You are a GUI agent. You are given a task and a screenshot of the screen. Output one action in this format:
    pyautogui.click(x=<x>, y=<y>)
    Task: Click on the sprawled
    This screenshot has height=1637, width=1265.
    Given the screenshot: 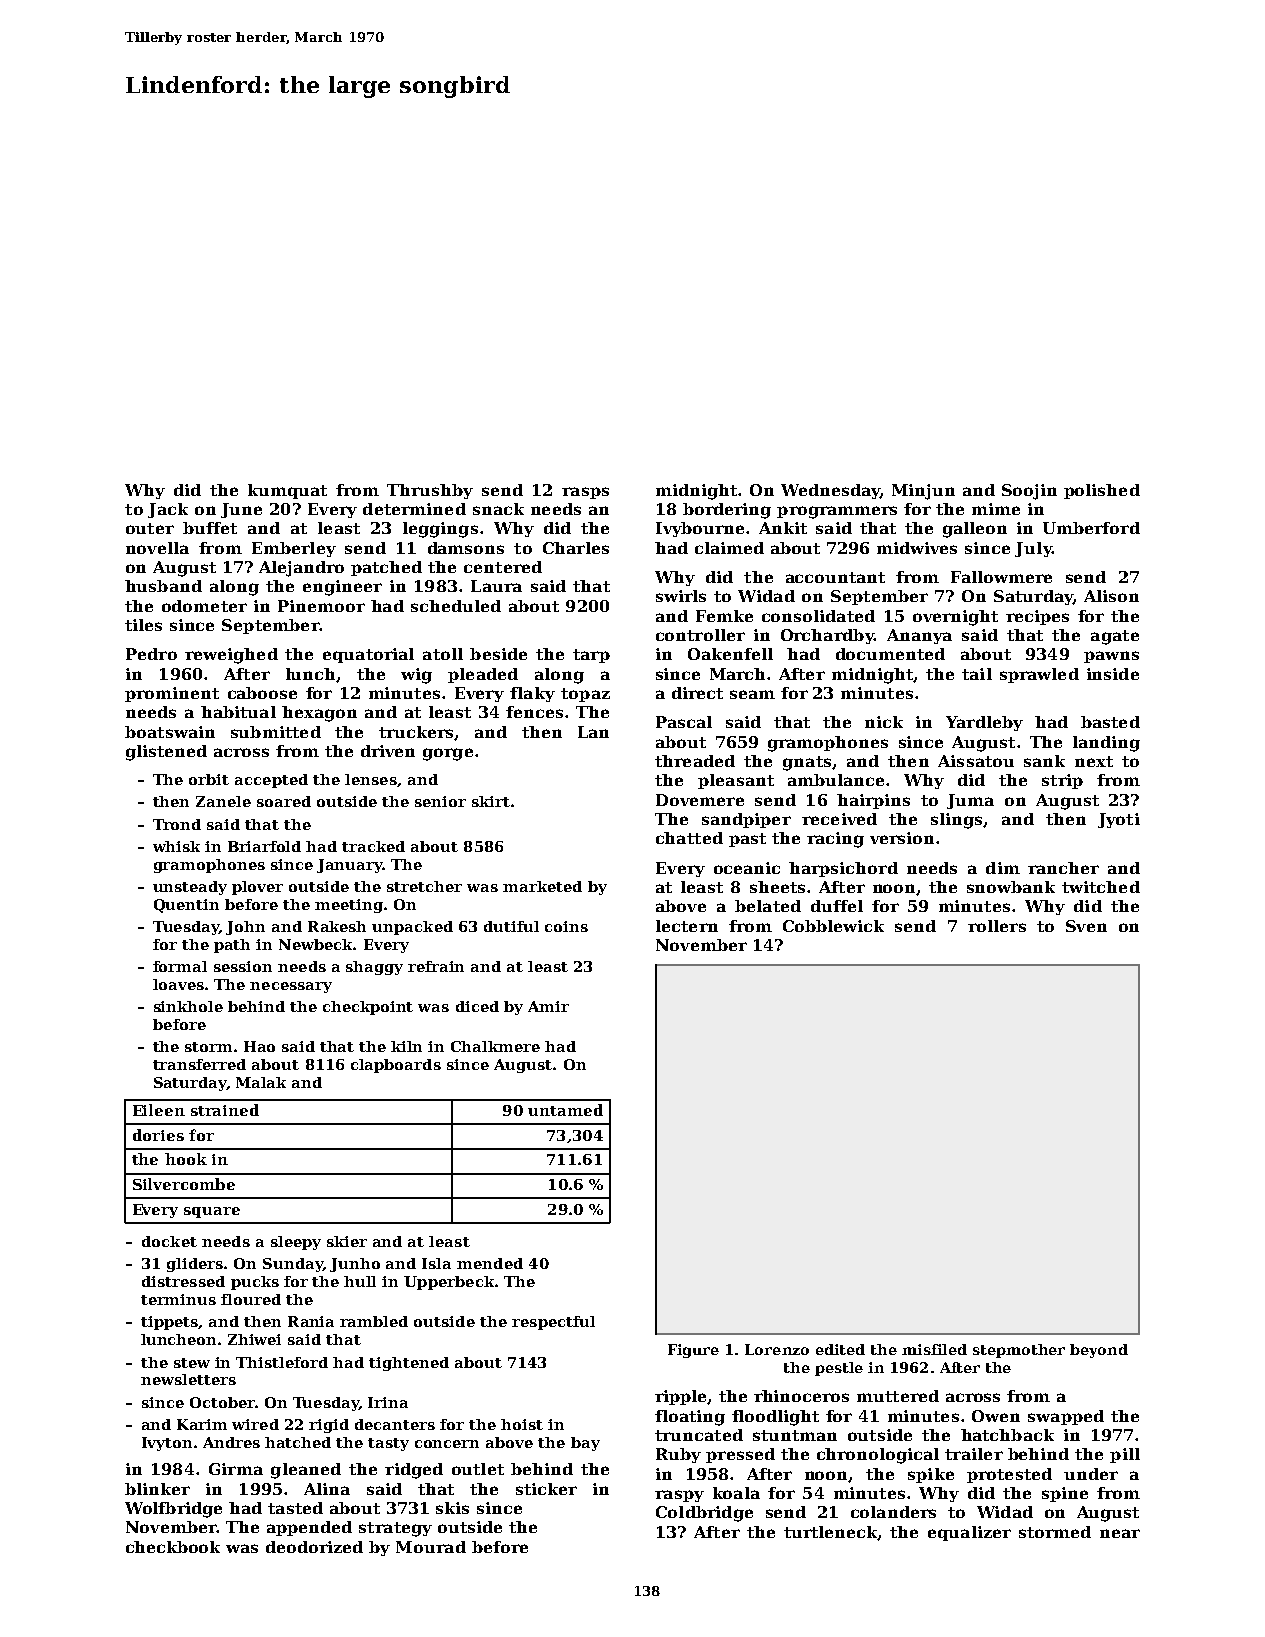 What is the action you would take?
    pyautogui.click(x=1039, y=675)
